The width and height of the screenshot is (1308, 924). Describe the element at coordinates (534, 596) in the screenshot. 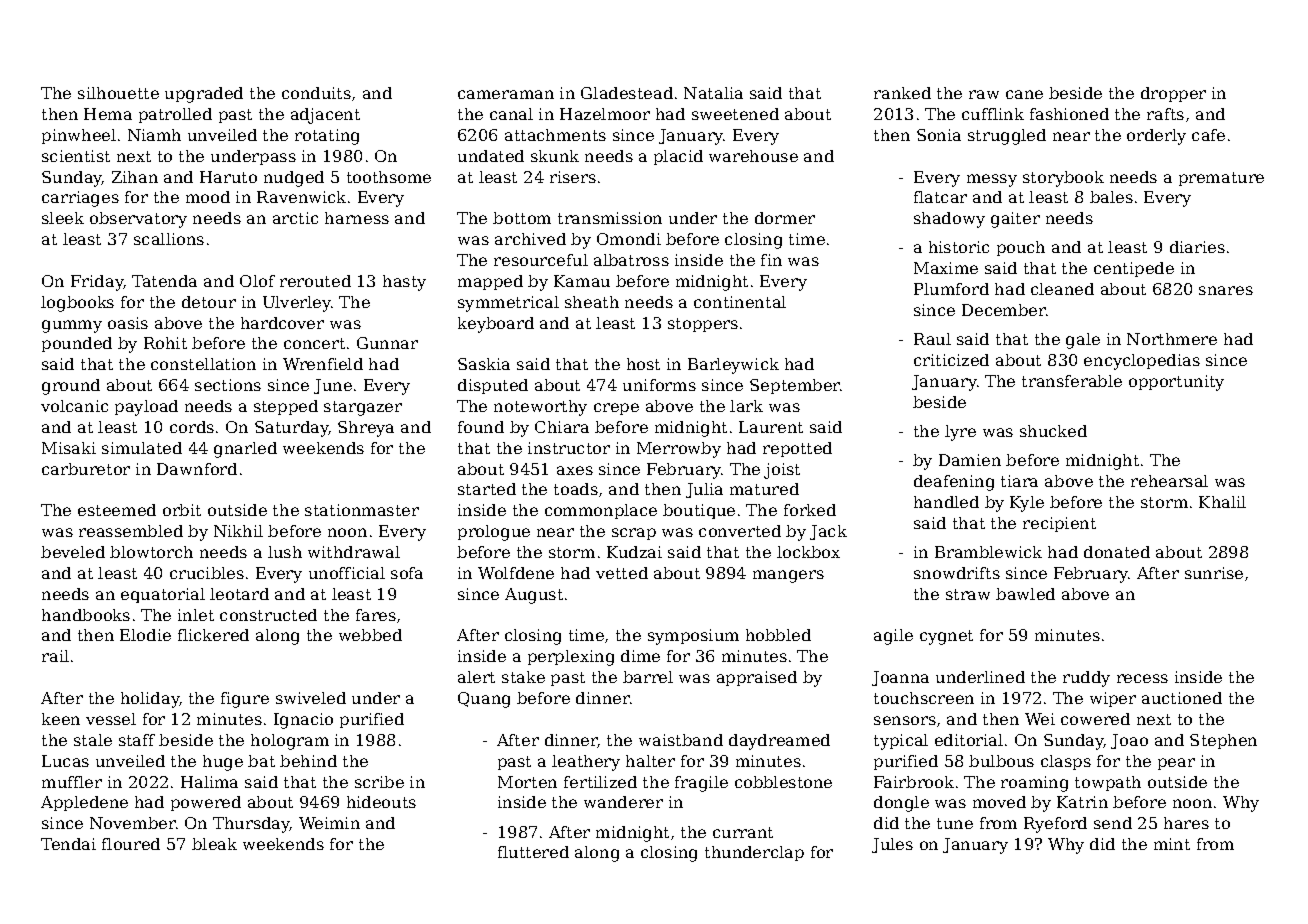

I see `August` at that location.
